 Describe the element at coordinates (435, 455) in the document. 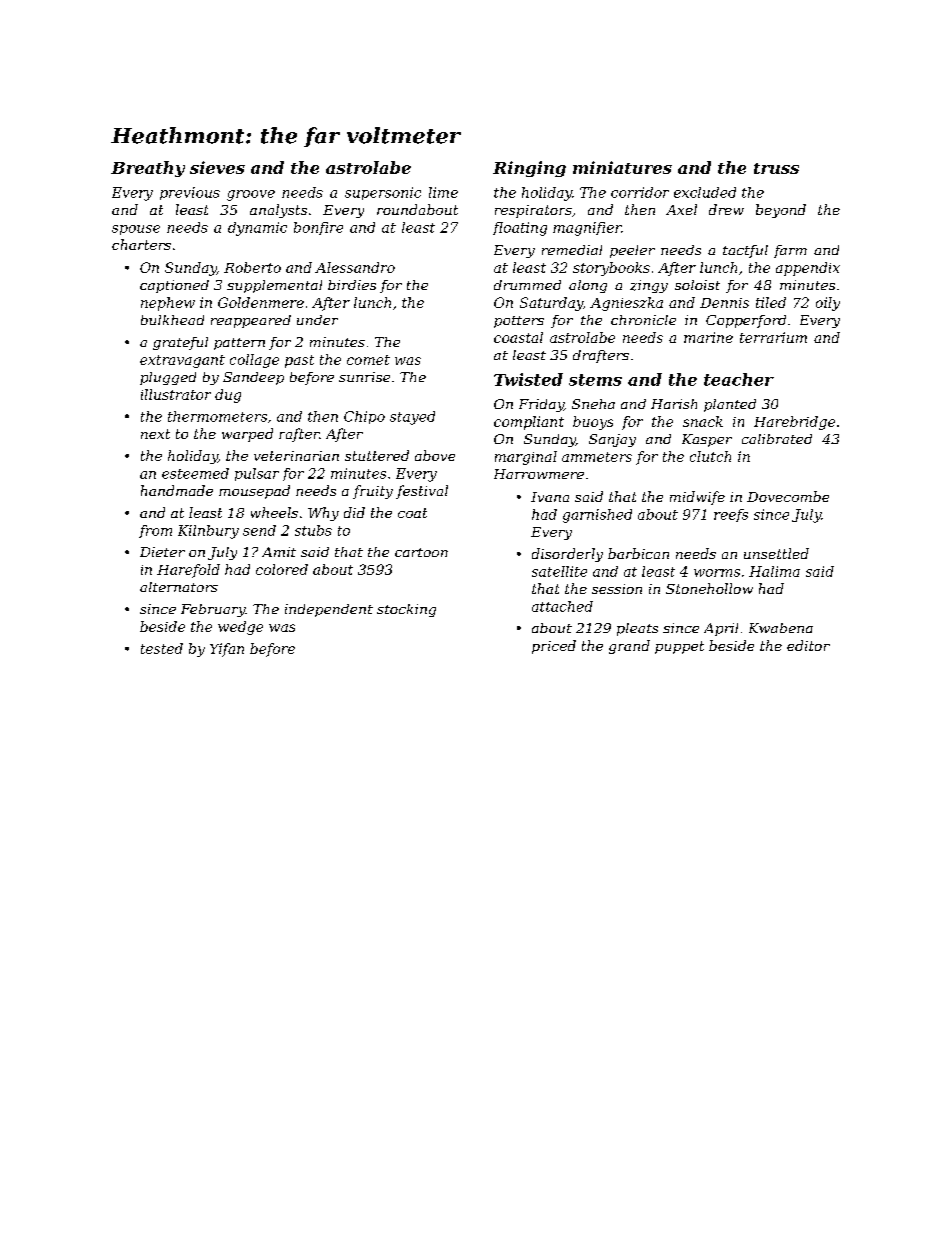

I see `above` at that location.
